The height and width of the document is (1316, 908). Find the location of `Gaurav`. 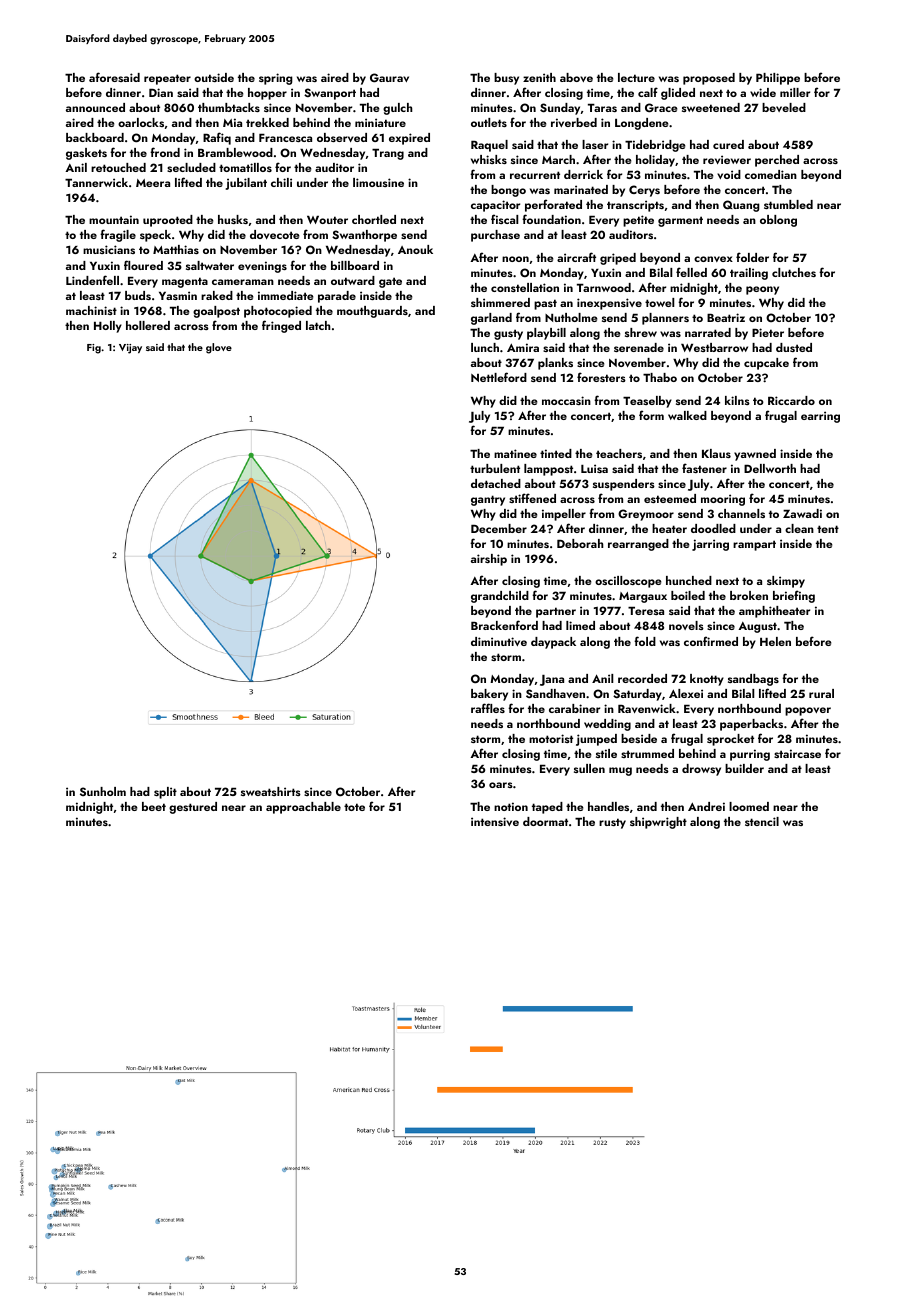

Gaurav is located at coordinates (389, 78).
